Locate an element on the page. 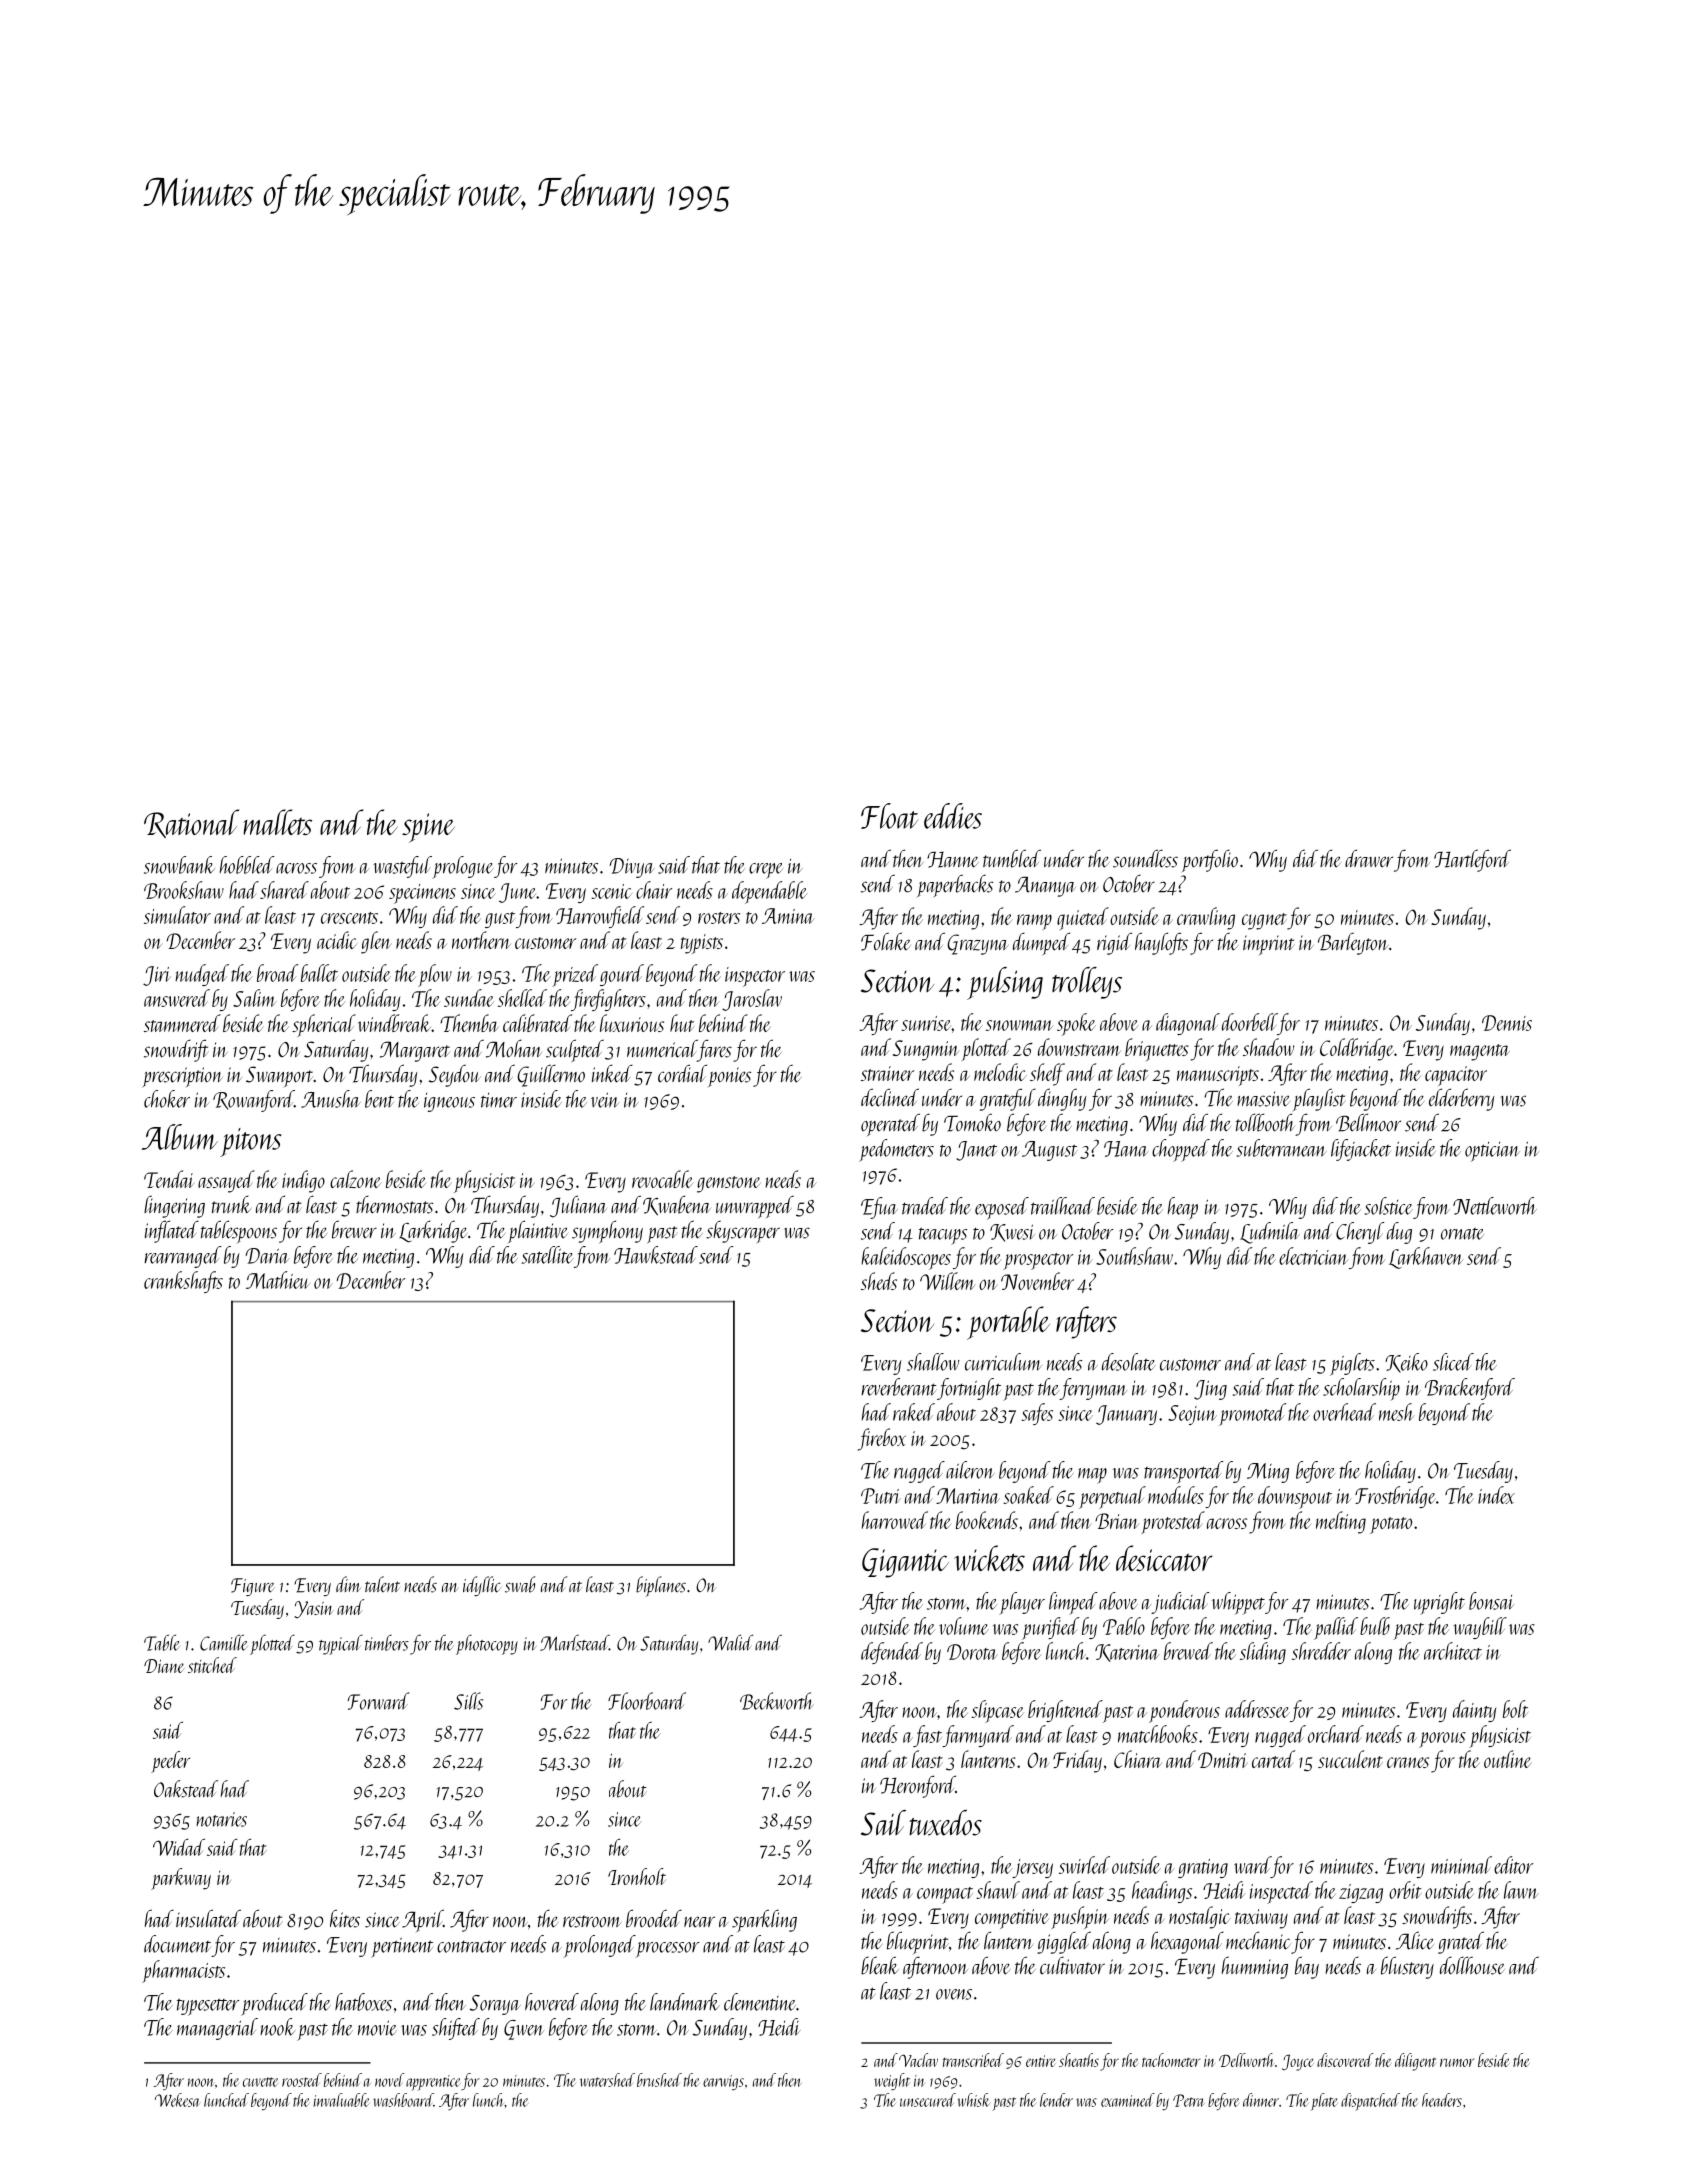  portfolio is located at coordinates (1209, 861).
